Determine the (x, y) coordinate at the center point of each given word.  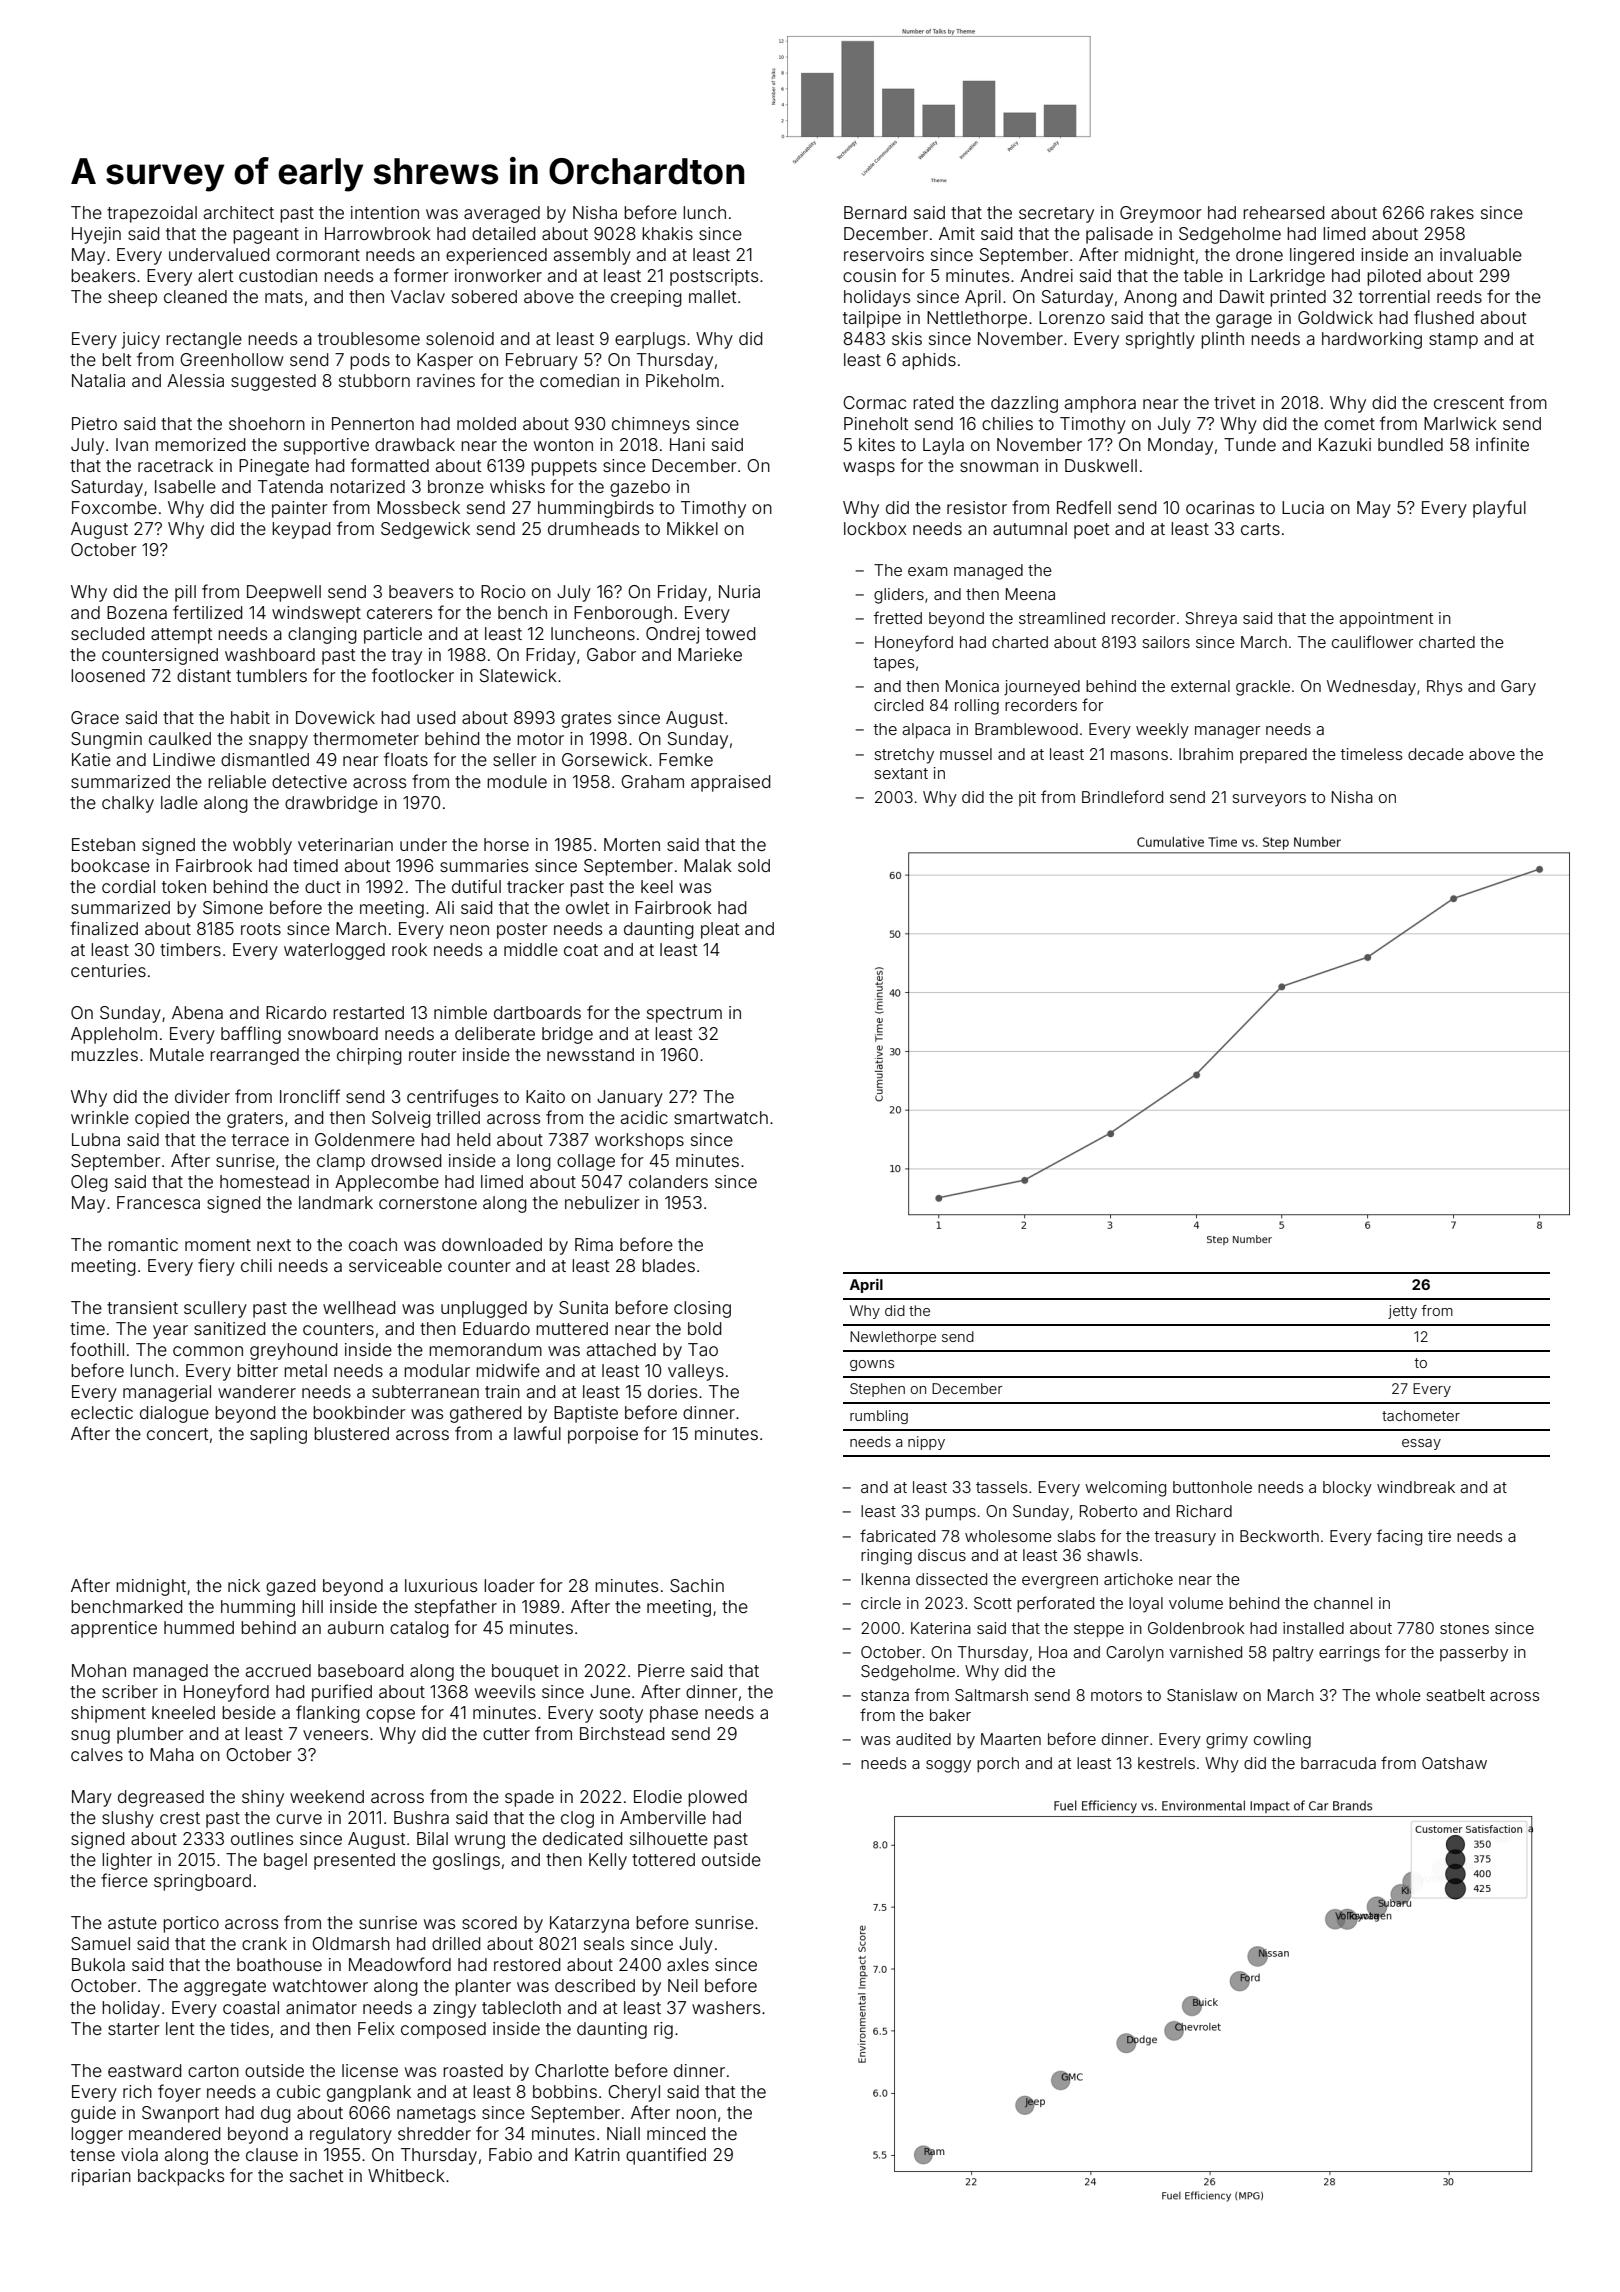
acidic (644, 1117)
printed (1298, 298)
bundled (1410, 444)
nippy (926, 1443)
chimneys (651, 425)
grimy (1227, 1741)
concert (177, 1434)
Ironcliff (310, 1096)
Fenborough (623, 614)
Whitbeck (406, 2175)
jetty (1402, 1312)
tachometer (1421, 1415)
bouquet (525, 1672)
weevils (505, 1691)
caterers (399, 613)
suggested (273, 382)
